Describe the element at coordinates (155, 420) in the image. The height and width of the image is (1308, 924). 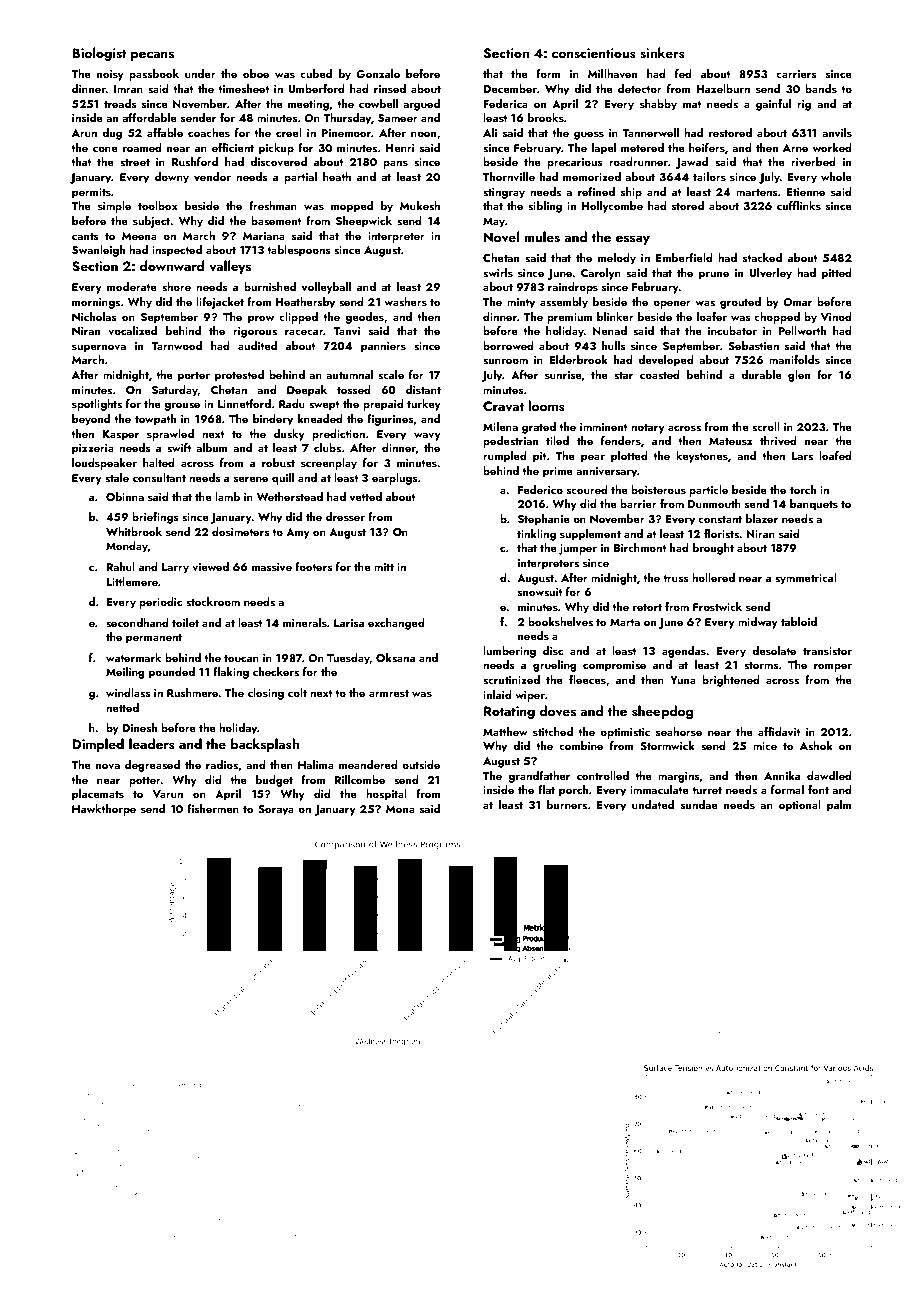
I see `towpath` at that location.
